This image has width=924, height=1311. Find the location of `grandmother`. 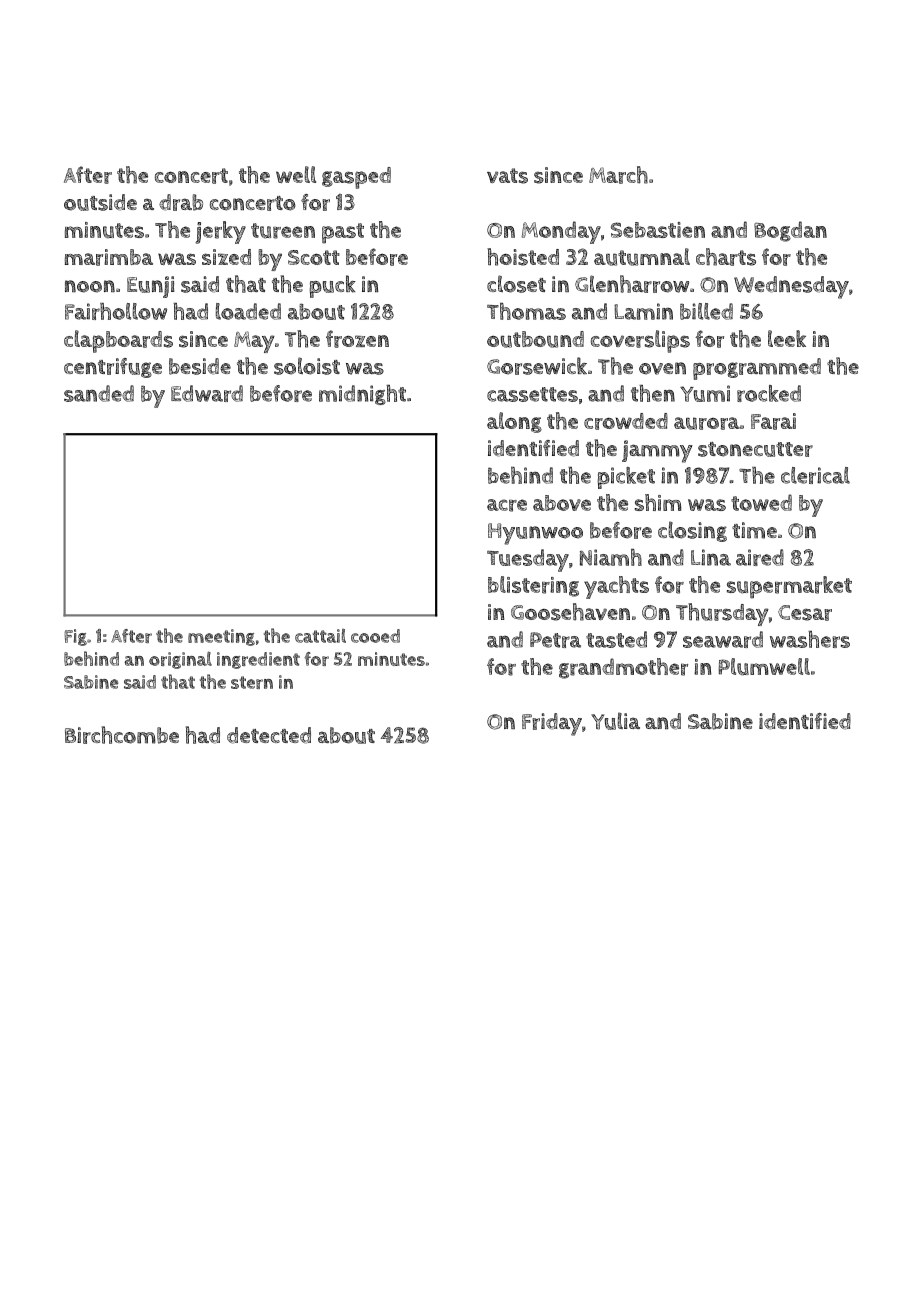

grandmother is located at coordinates (623, 668).
